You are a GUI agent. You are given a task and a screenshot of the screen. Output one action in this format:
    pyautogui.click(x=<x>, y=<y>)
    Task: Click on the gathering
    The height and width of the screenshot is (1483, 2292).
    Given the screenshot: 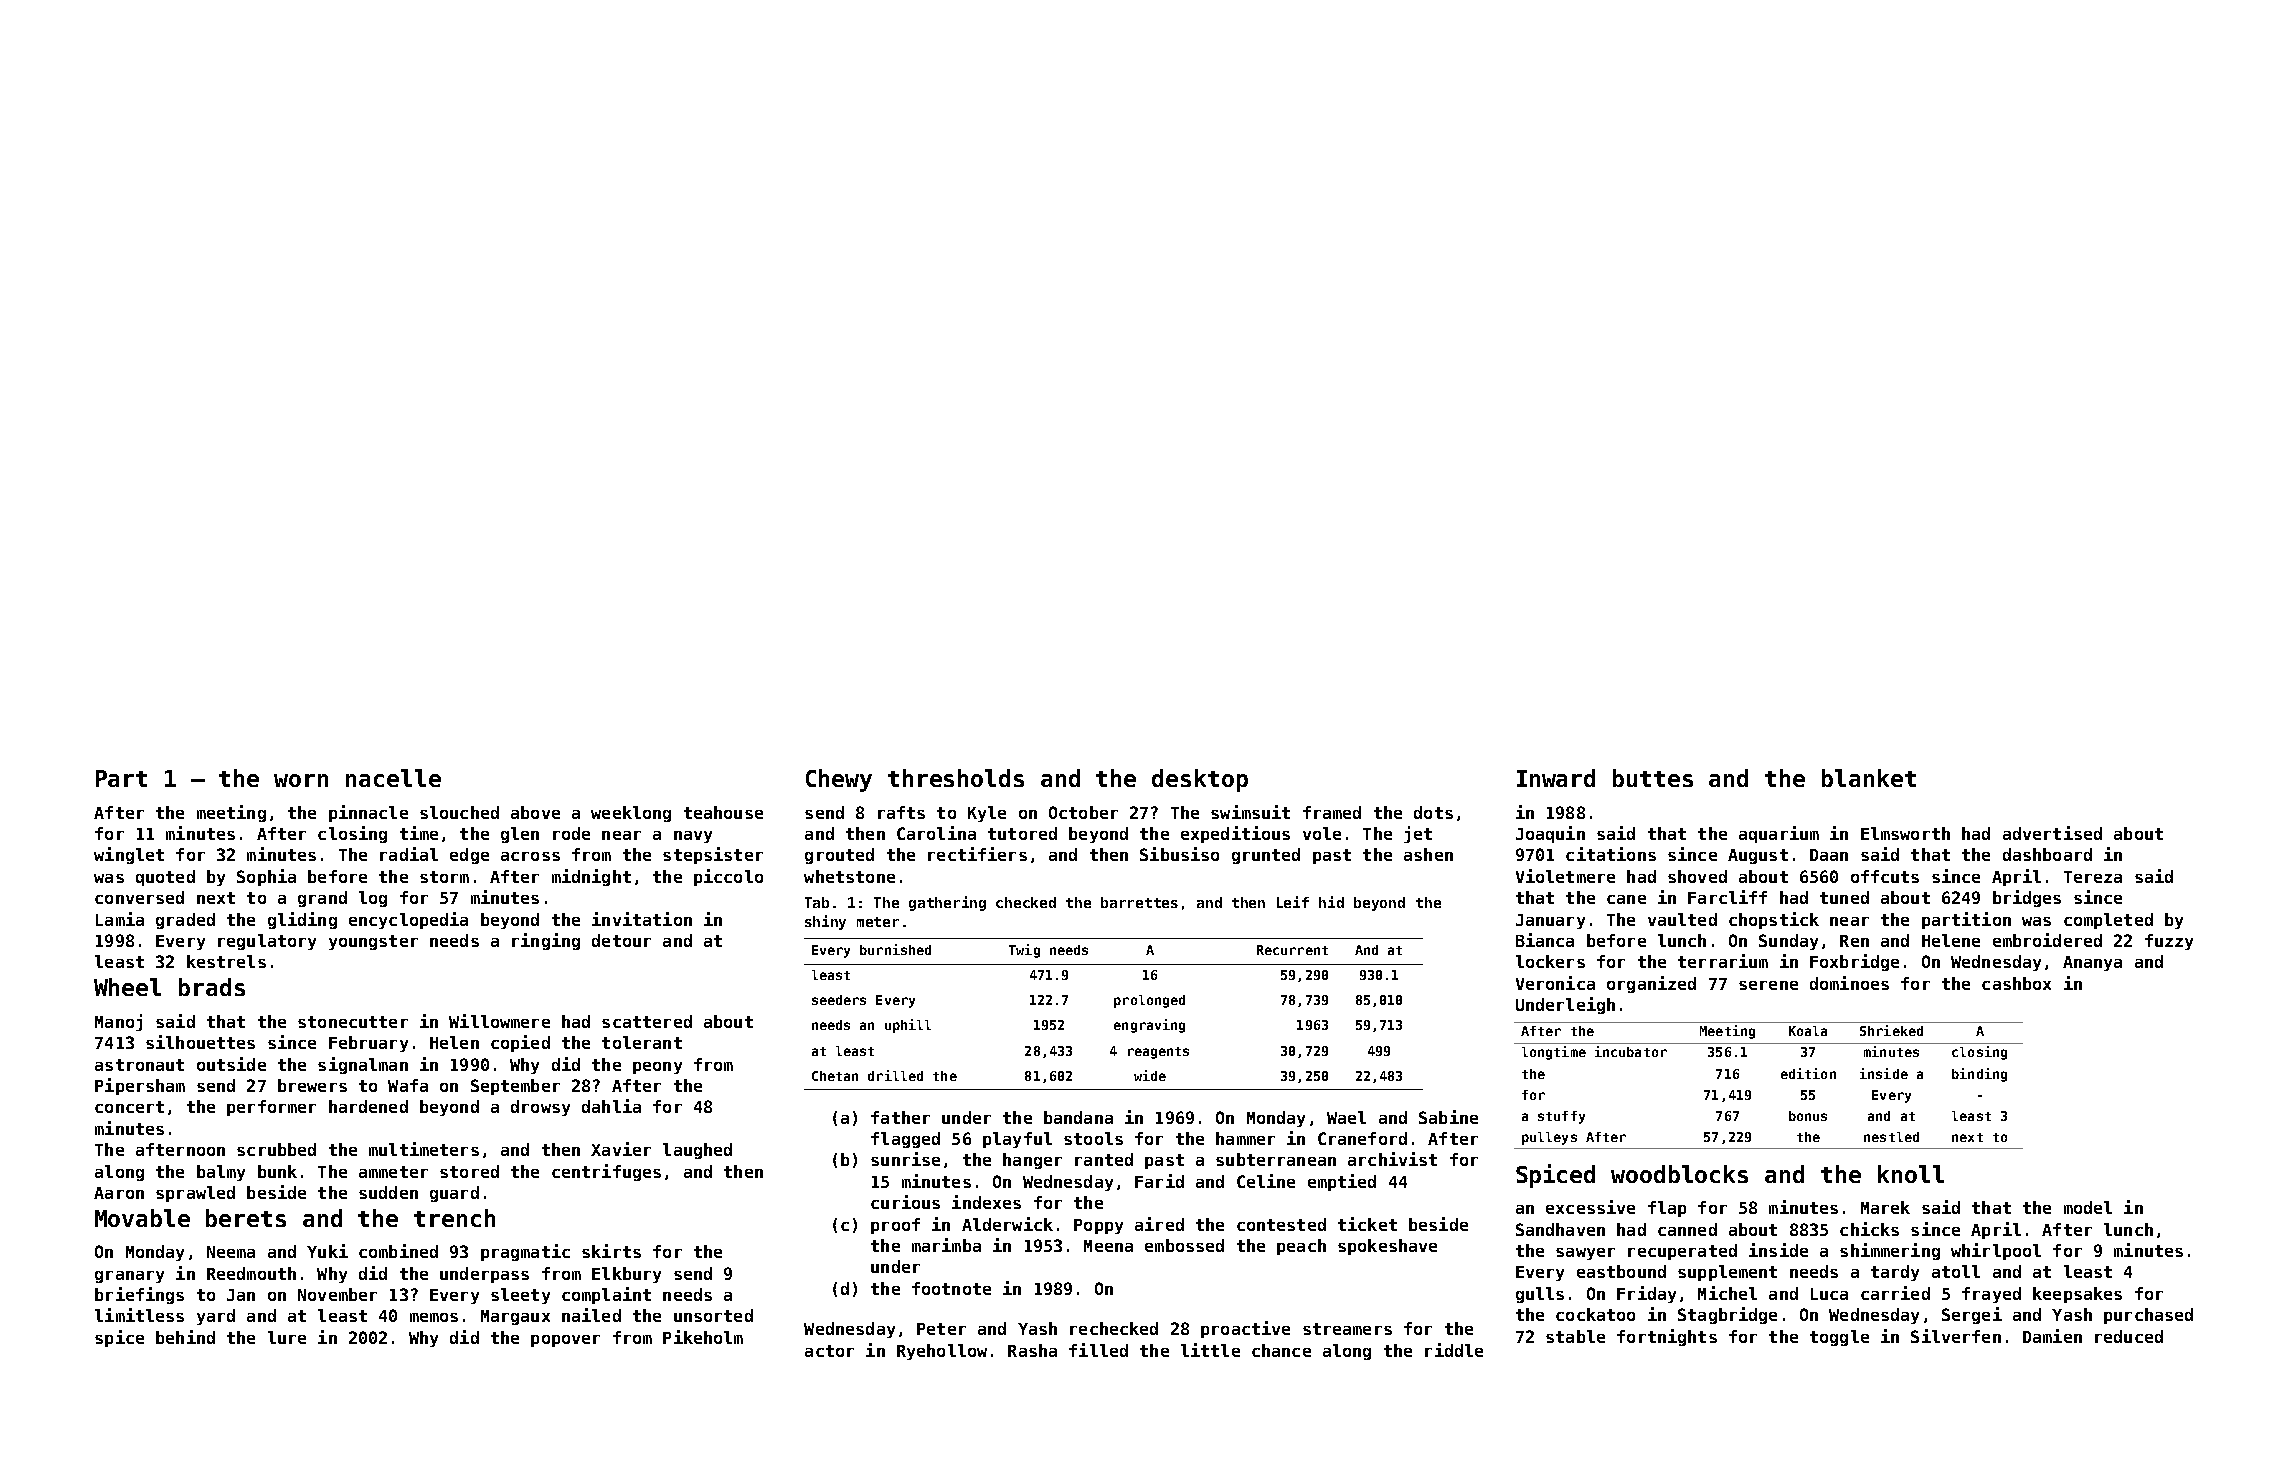 What is the action you would take?
    pyautogui.click(x=947, y=903)
